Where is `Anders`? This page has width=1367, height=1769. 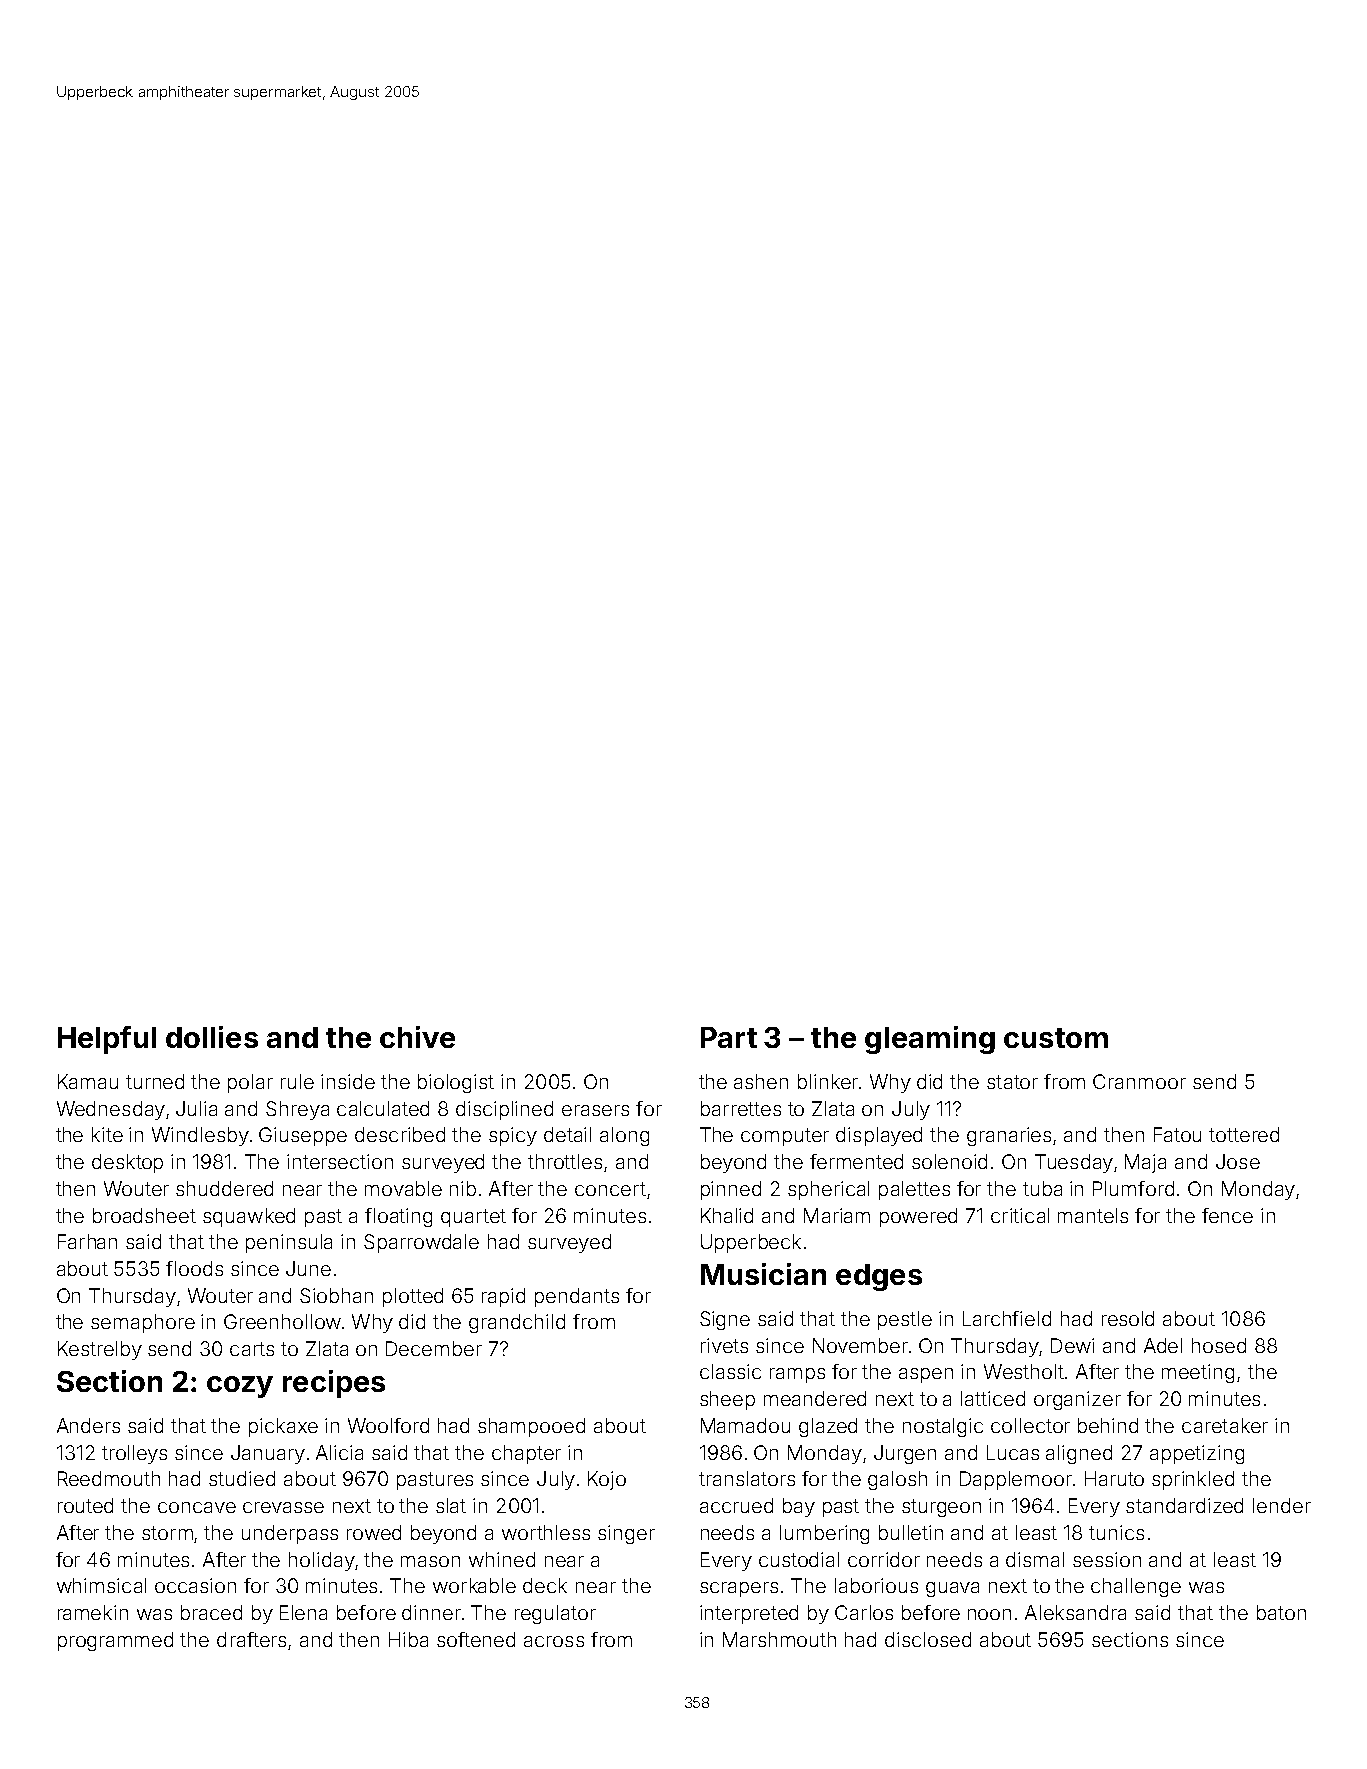 Anders is located at coordinates (88, 1425).
